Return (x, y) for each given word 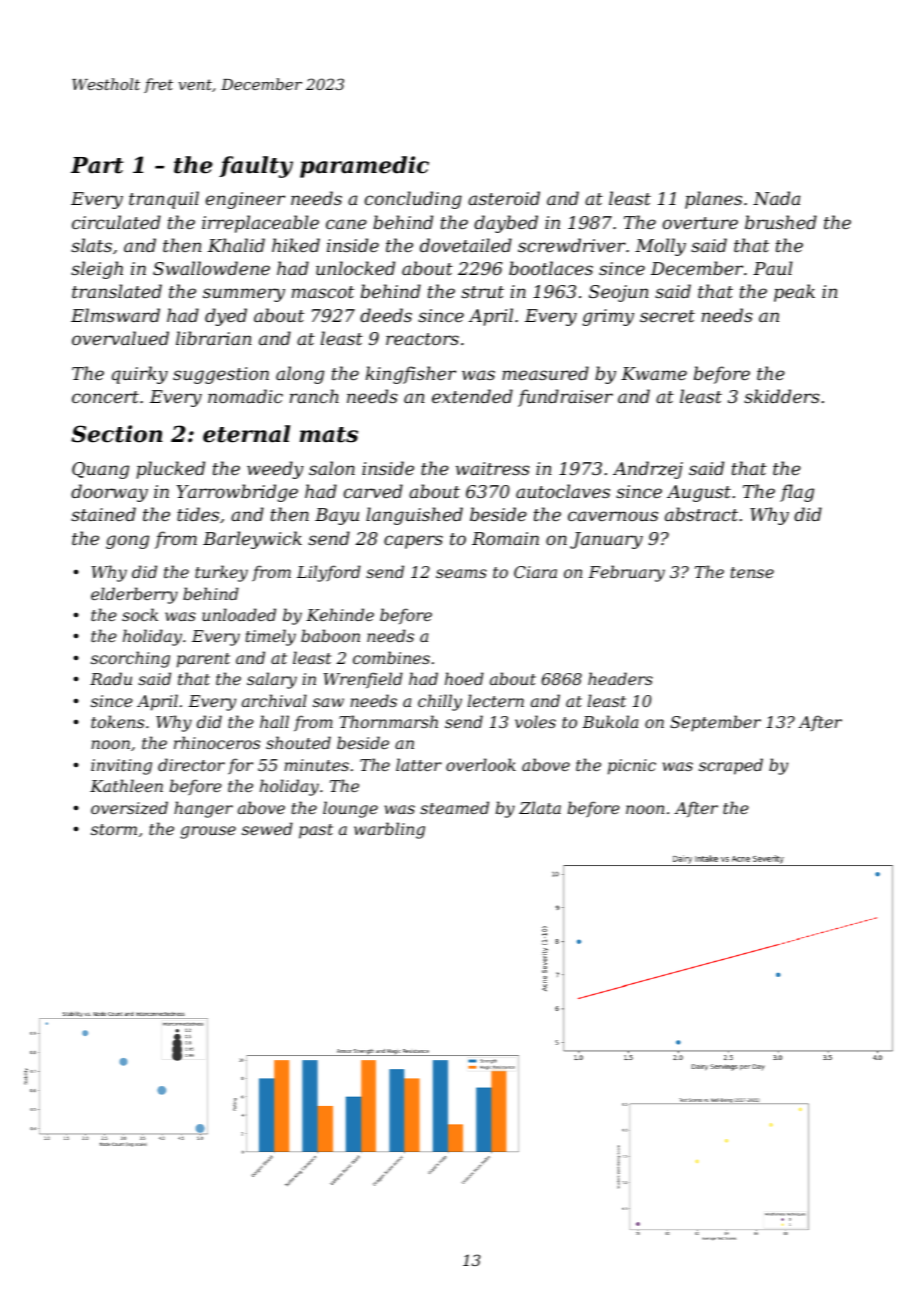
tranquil (164, 200)
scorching (130, 659)
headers (620, 678)
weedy (275, 470)
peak (794, 293)
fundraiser (565, 398)
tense (752, 572)
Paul (772, 268)
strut (482, 292)
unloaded (239, 614)
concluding (413, 200)
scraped (731, 766)
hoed (464, 678)
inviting (121, 767)
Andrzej (648, 470)
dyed (226, 317)
